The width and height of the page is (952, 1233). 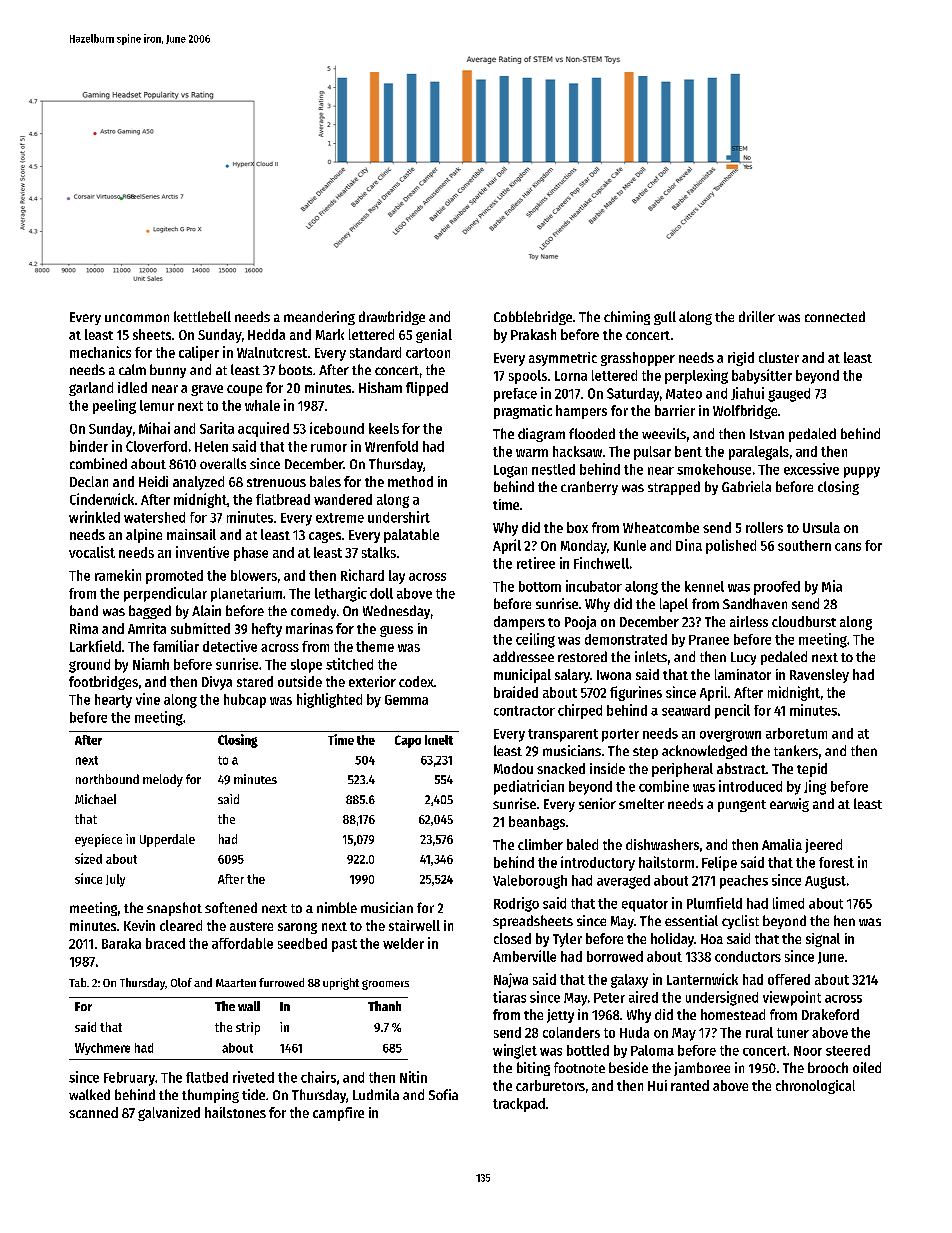 What do you see at coordinates (113, 701) in the page?
I see `hearty` at bounding box center [113, 701].
